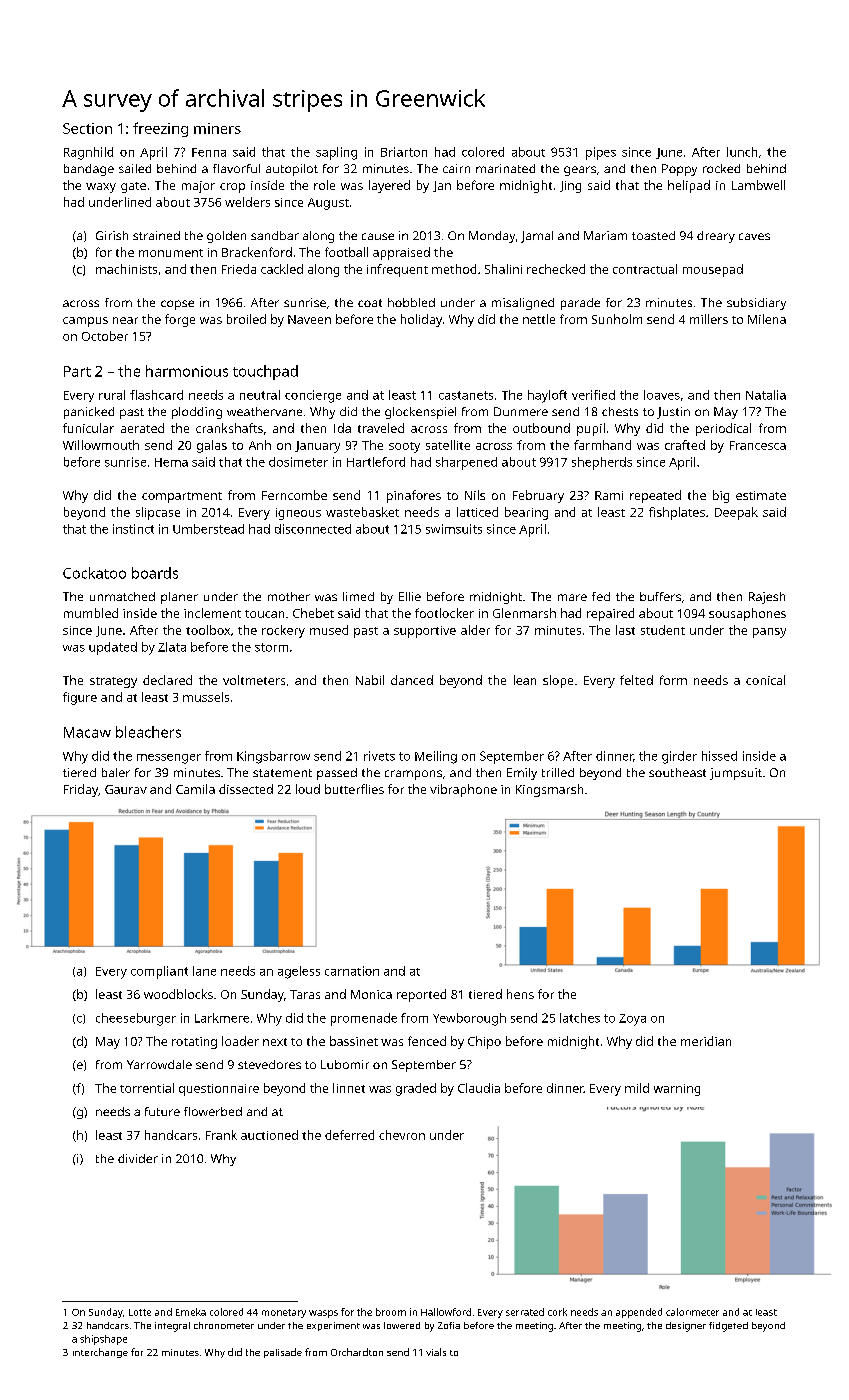 The height and width of the screenshot is (1400, 849). Describe the element at coordinates (677, 772) in the screenshot. I see `southeast` at that location.
